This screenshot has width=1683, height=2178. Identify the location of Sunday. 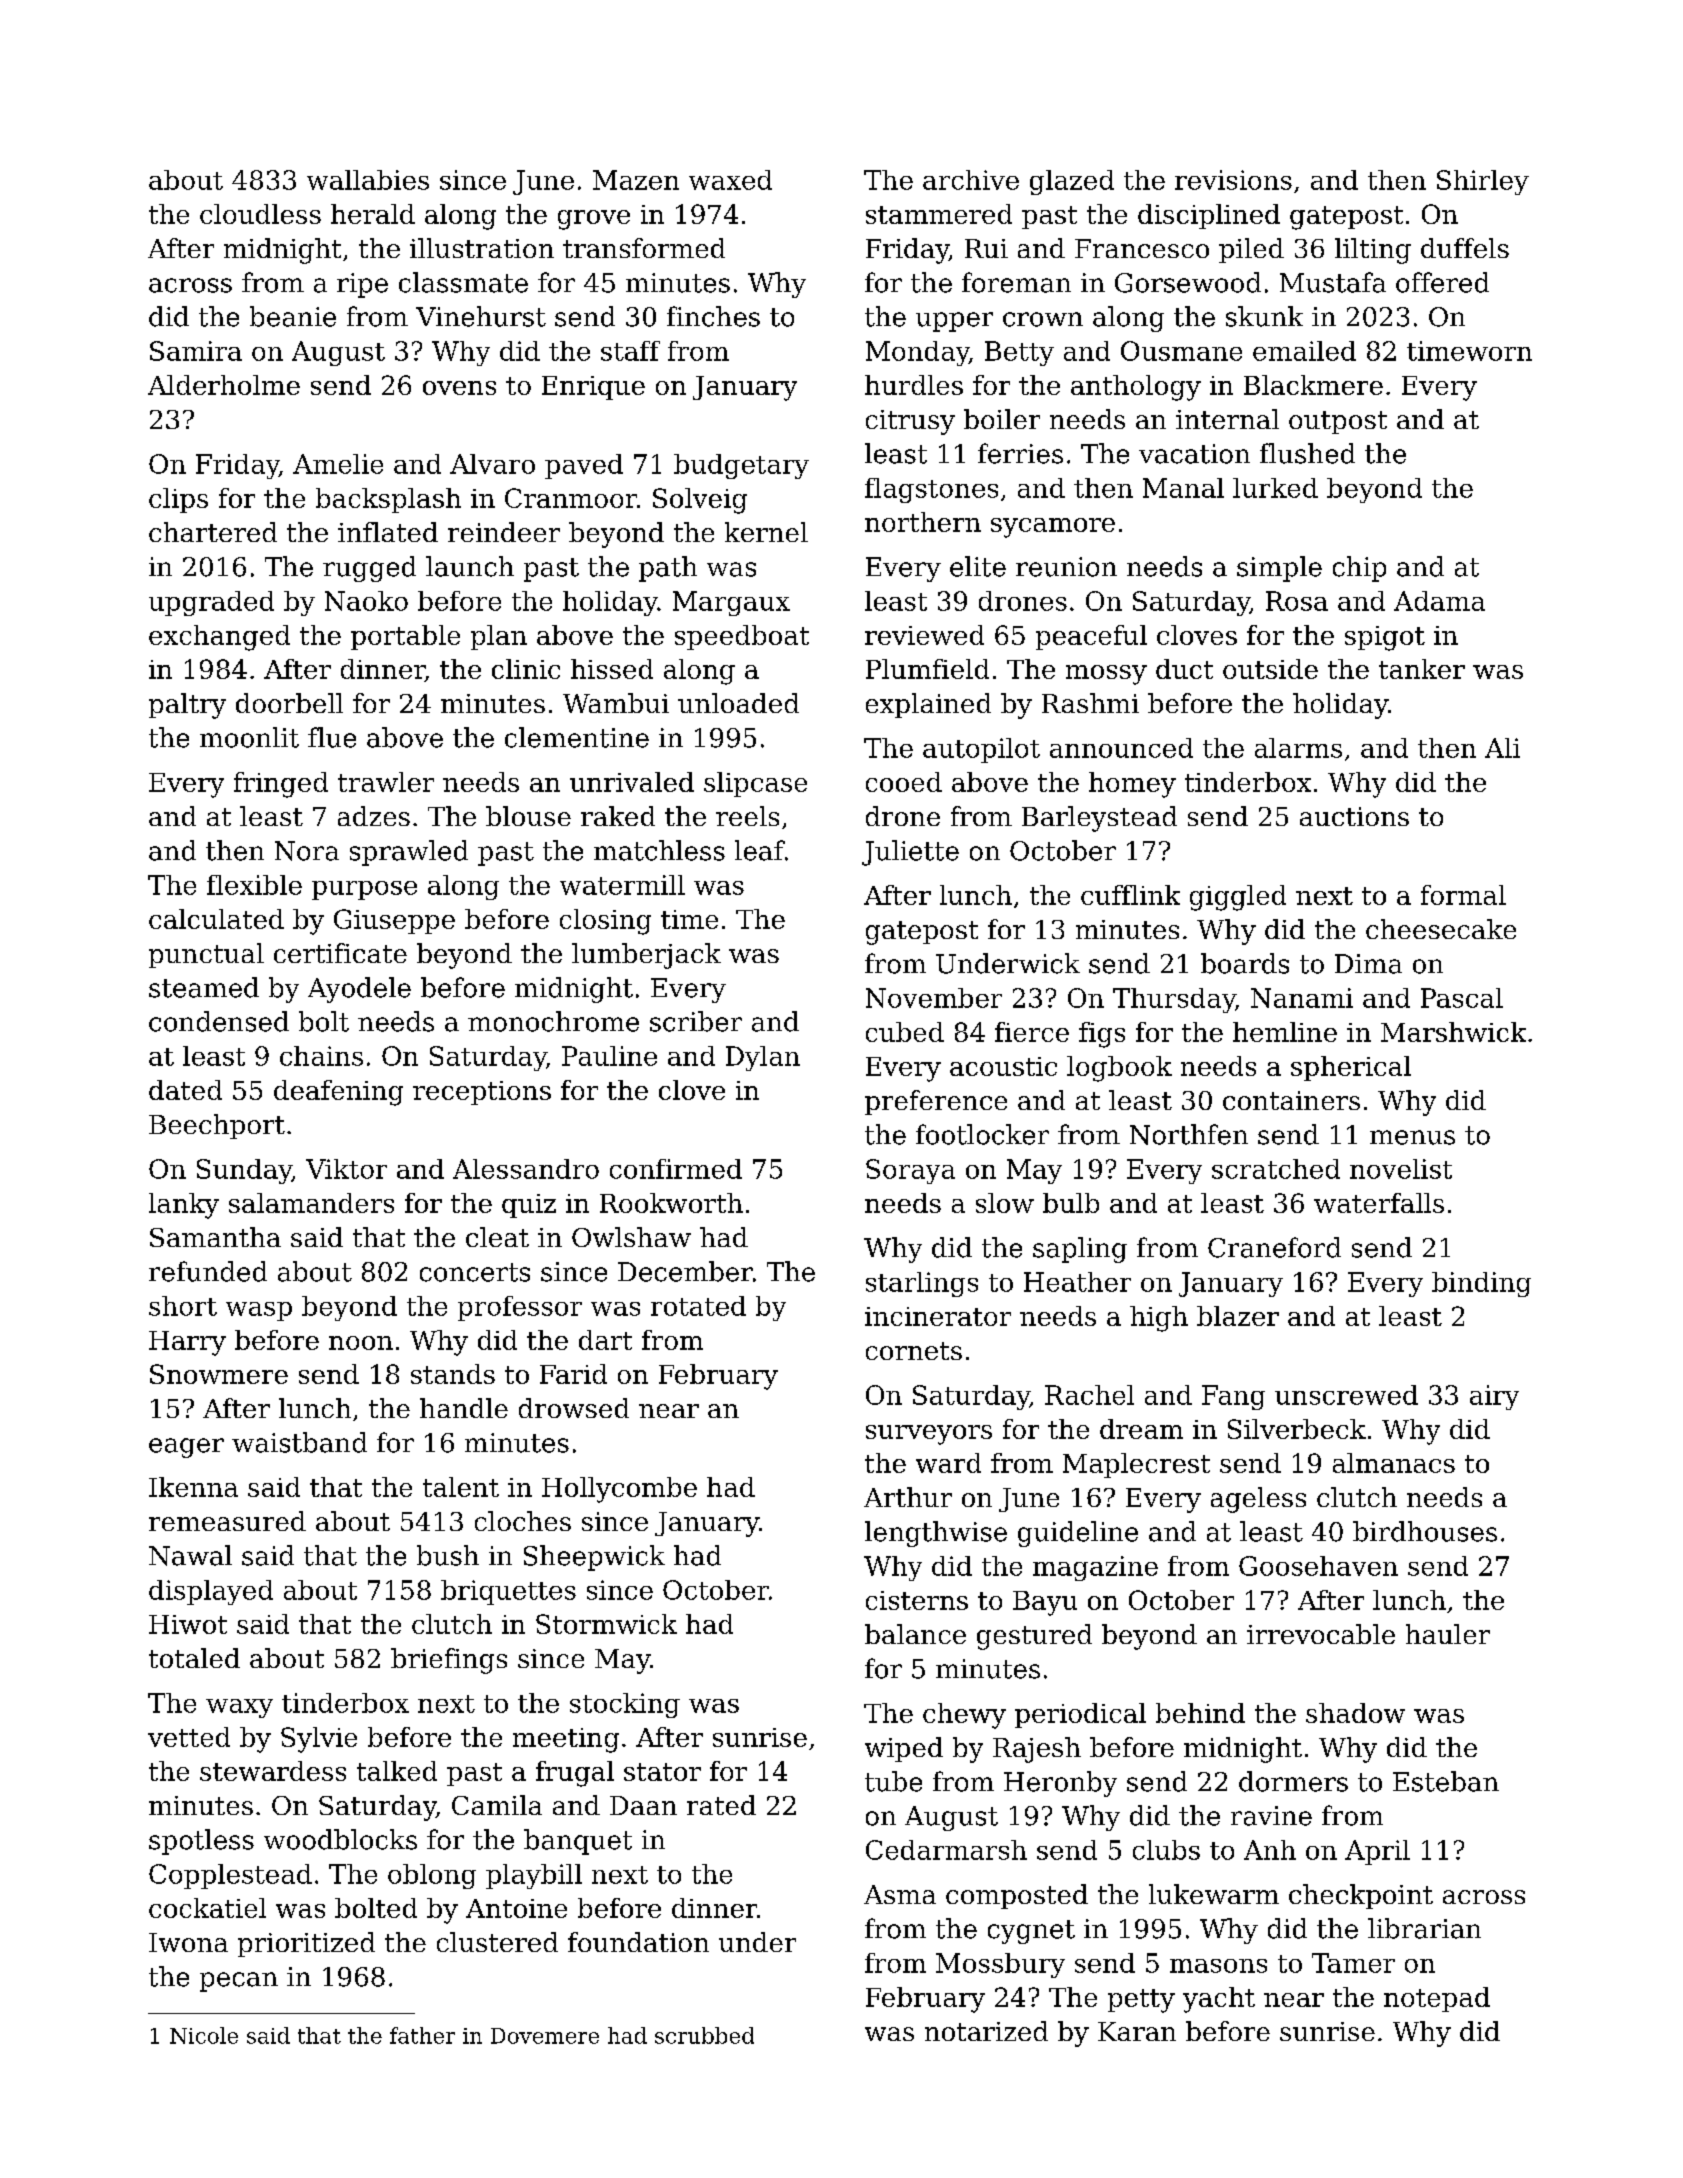
(244, 1171).
